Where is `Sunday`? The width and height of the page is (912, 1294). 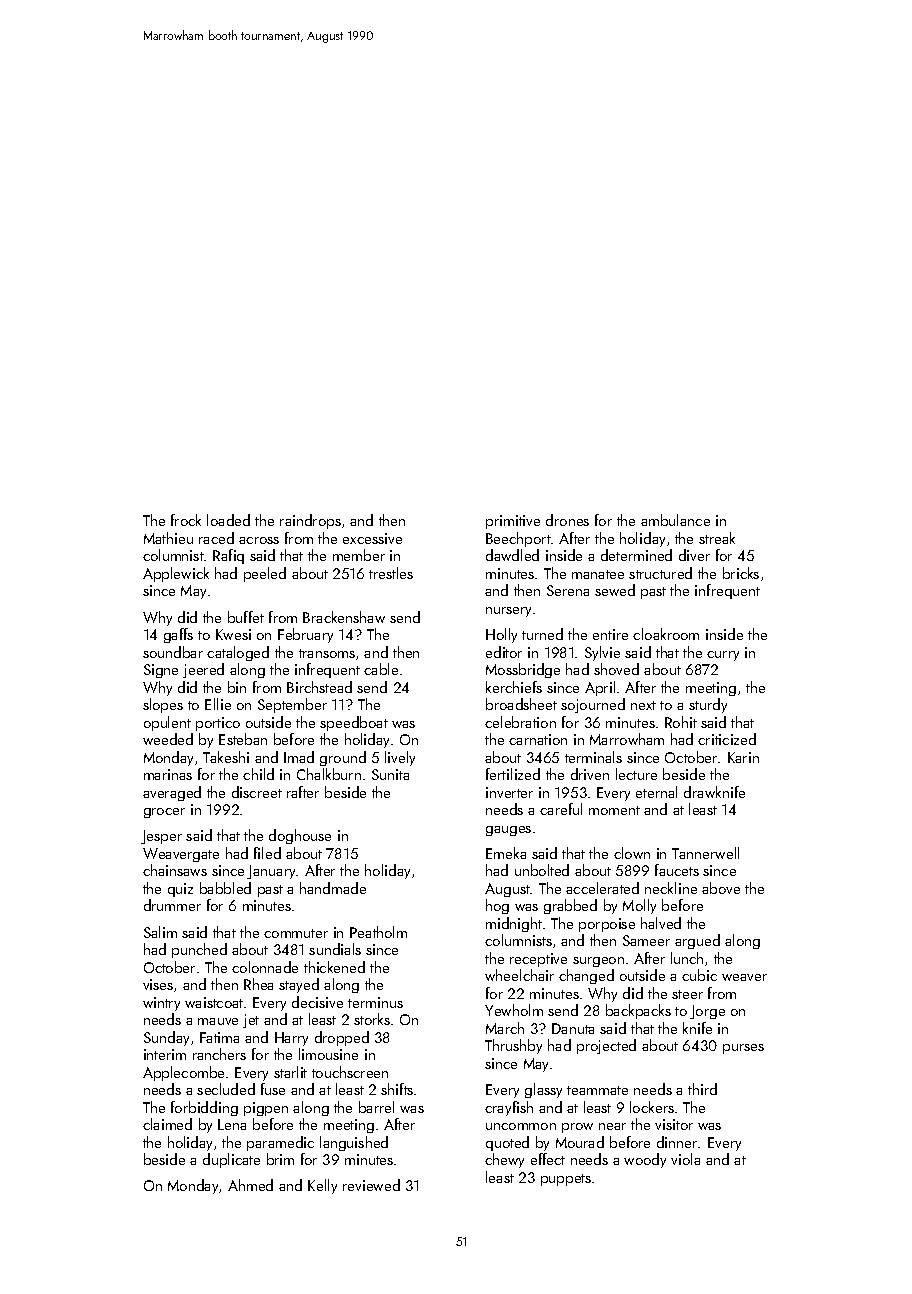
Sunday is located at coordinates (166, 1038).
